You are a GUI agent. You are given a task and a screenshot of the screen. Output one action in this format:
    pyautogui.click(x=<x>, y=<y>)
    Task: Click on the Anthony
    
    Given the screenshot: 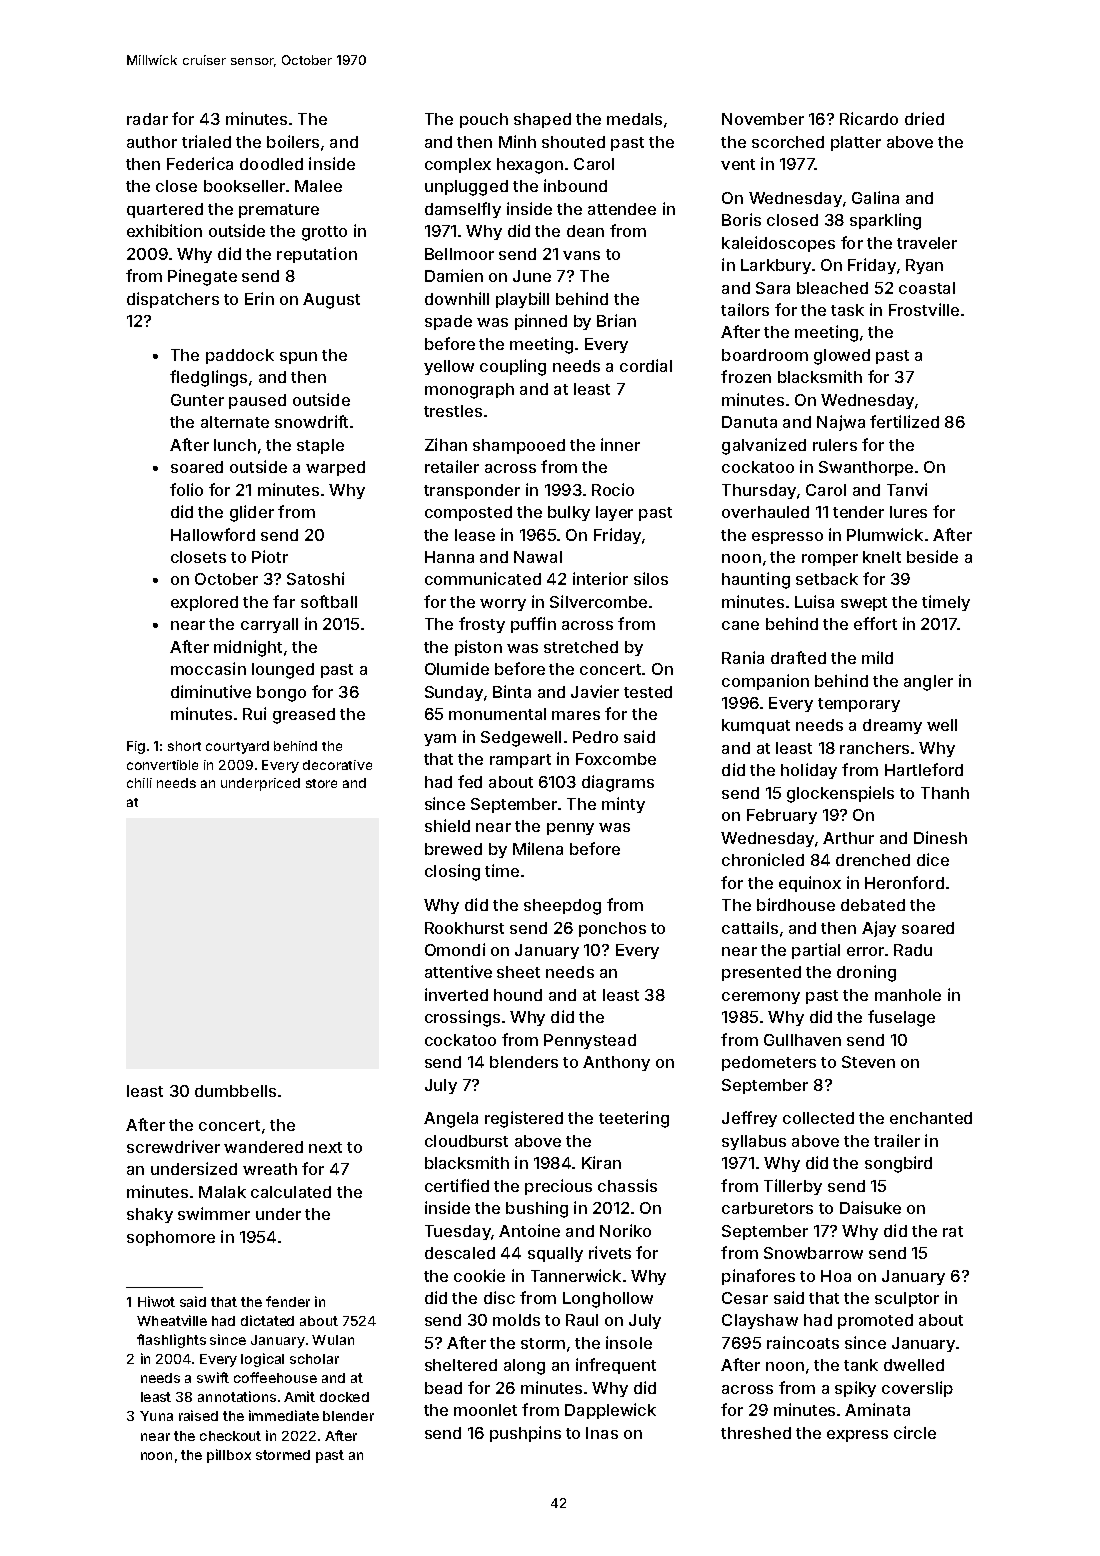 What is the action you would take?
    pyautogui.click(x=616, y=1063)
